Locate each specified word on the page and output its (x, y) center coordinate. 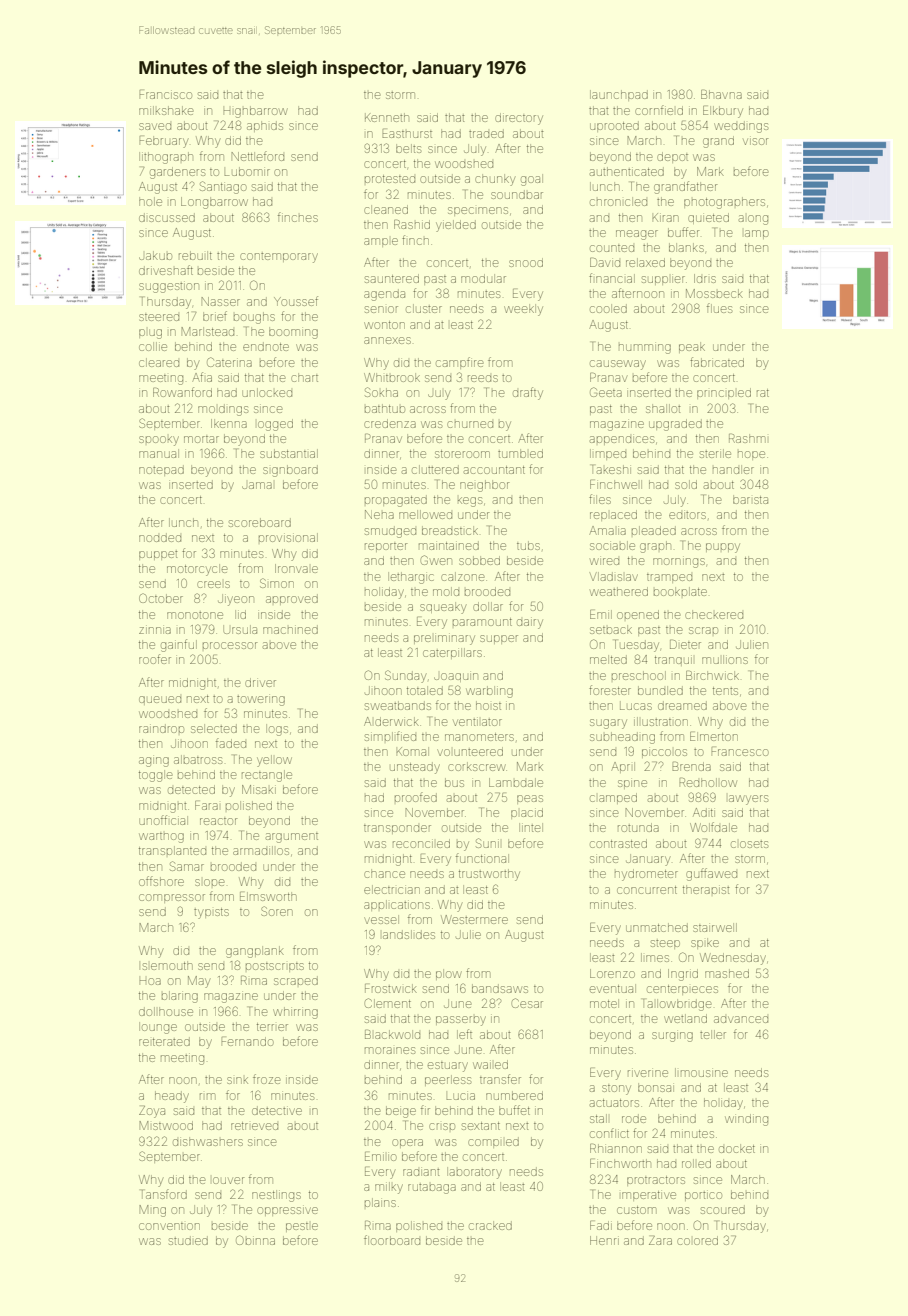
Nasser (220, 301)
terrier (272, 1027)
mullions (725, 659)
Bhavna (721, 94)
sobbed (479, 560)
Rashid (412, 224)
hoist (488, 705)
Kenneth (386, 117)
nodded (160, 537)
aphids (265, 126)
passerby (461, 1021)
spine (632, 784)
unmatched (657, 927)
